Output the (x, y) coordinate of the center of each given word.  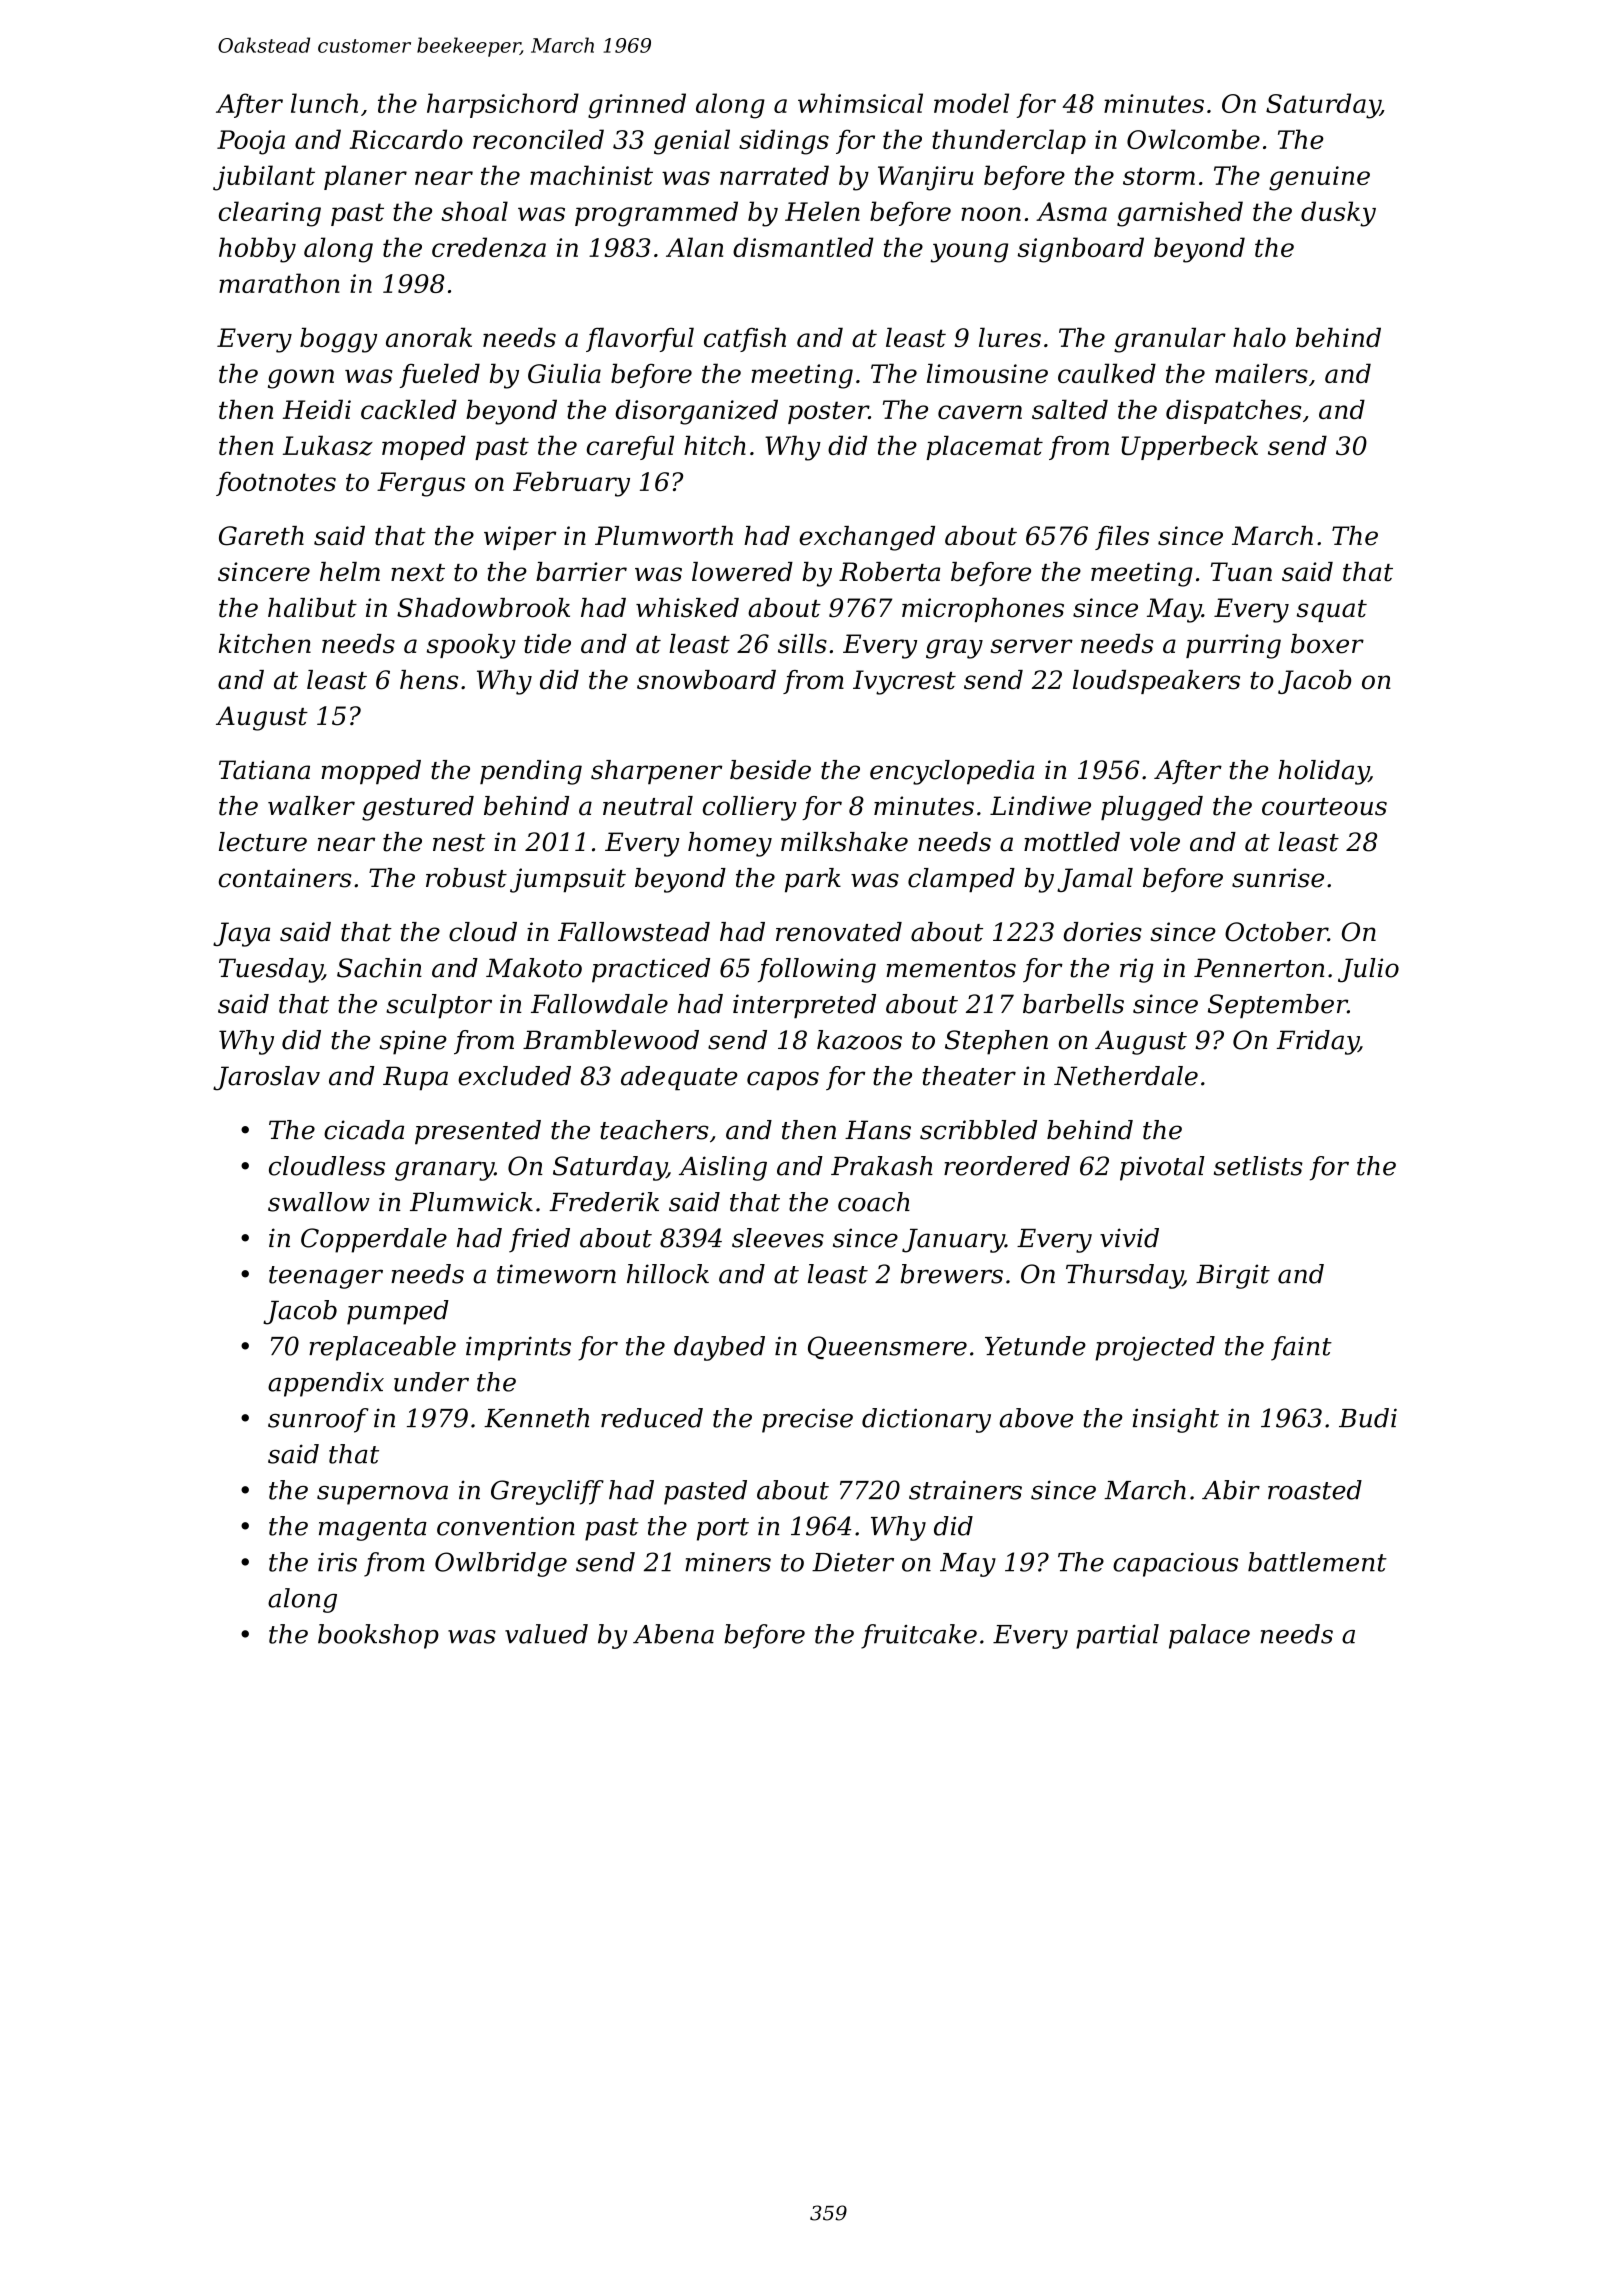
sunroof (318, 1420)
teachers (654, 1130)
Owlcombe (1193, 139)
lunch (324, 103)
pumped (398, 1312)
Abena (673, 1634)
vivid (1129, 1238)
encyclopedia (952, 772)
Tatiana (264, 770)
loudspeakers (1156, 682)
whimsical (860, 103)
